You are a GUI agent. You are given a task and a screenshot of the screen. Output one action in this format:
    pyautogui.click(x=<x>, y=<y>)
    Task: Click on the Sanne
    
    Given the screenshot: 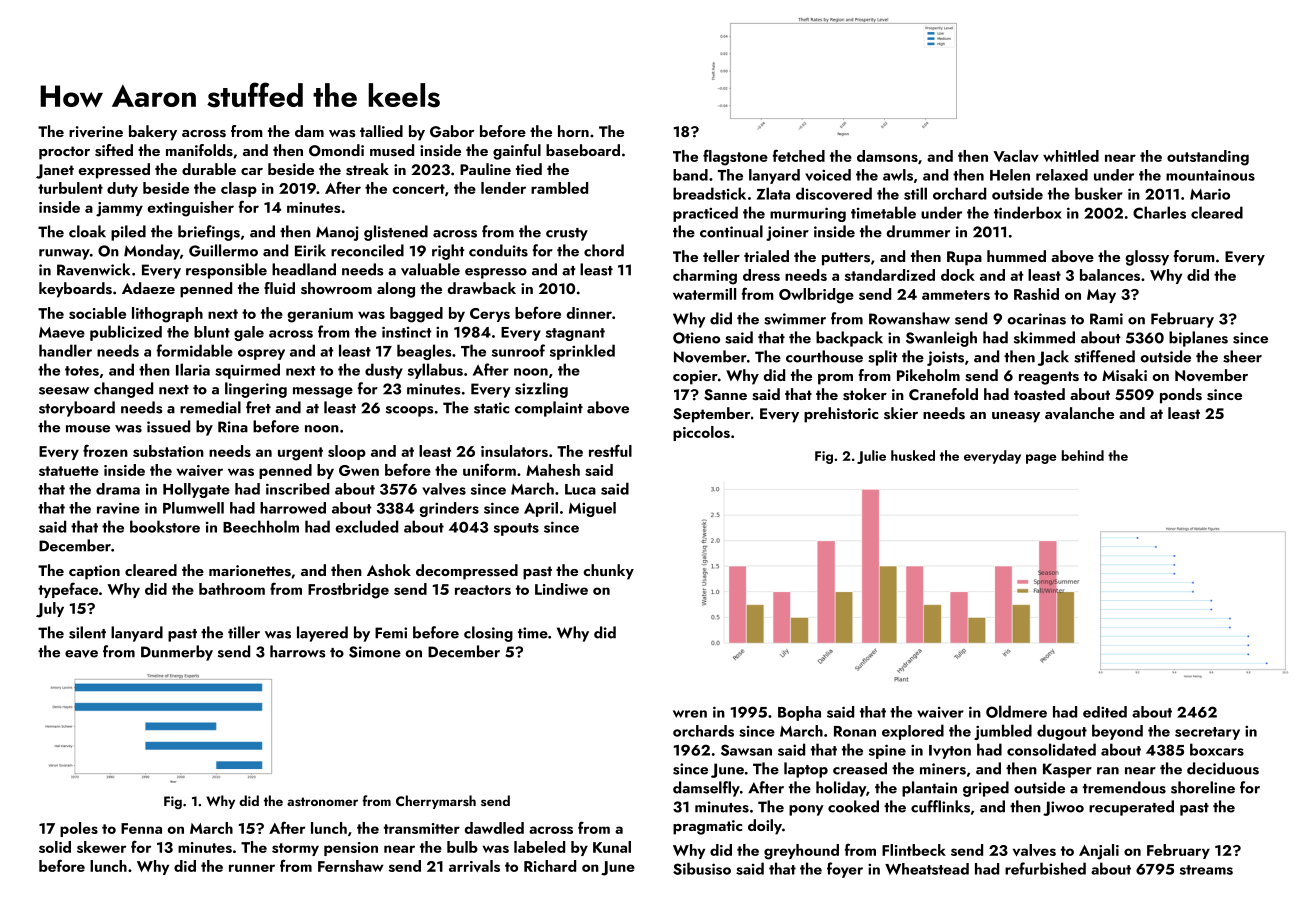 What is the action you would take?
    pyautogui.click(x=725, y=395)
